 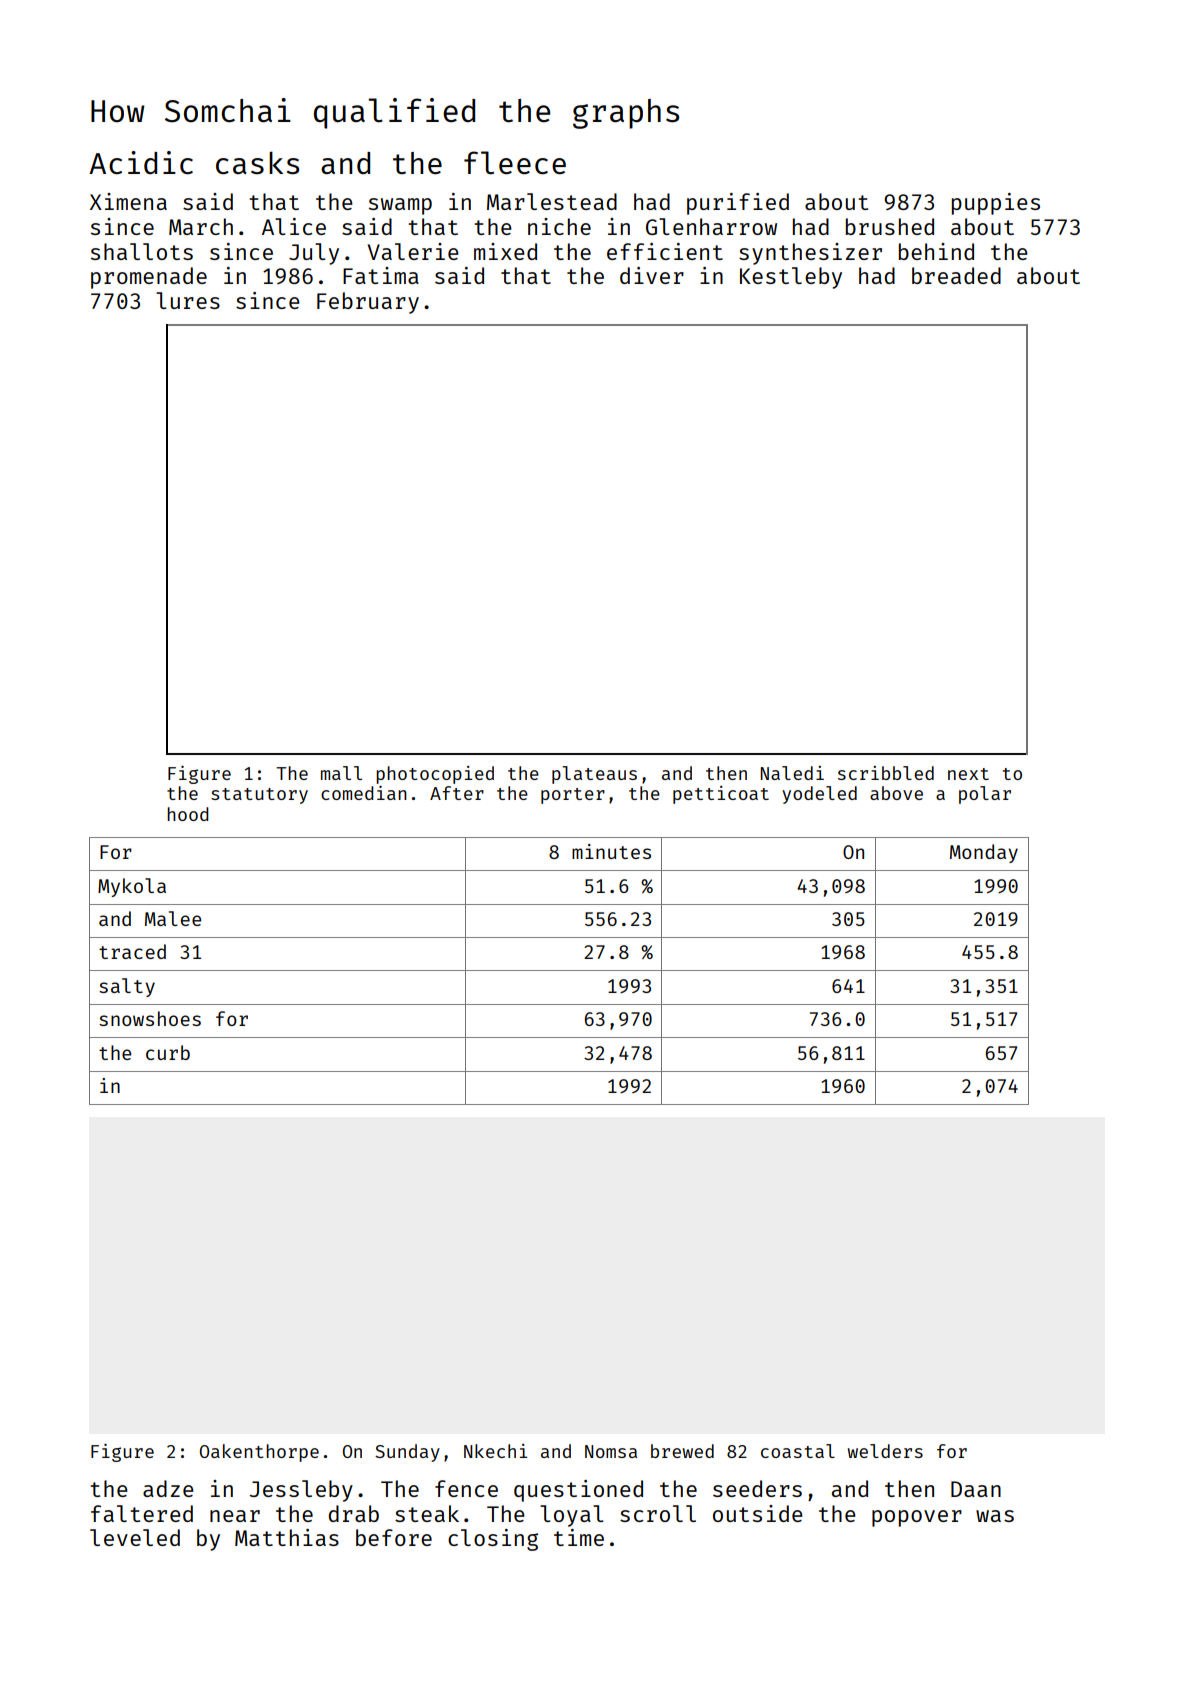 I want to click on puppies, so click(x=996, y=204).
